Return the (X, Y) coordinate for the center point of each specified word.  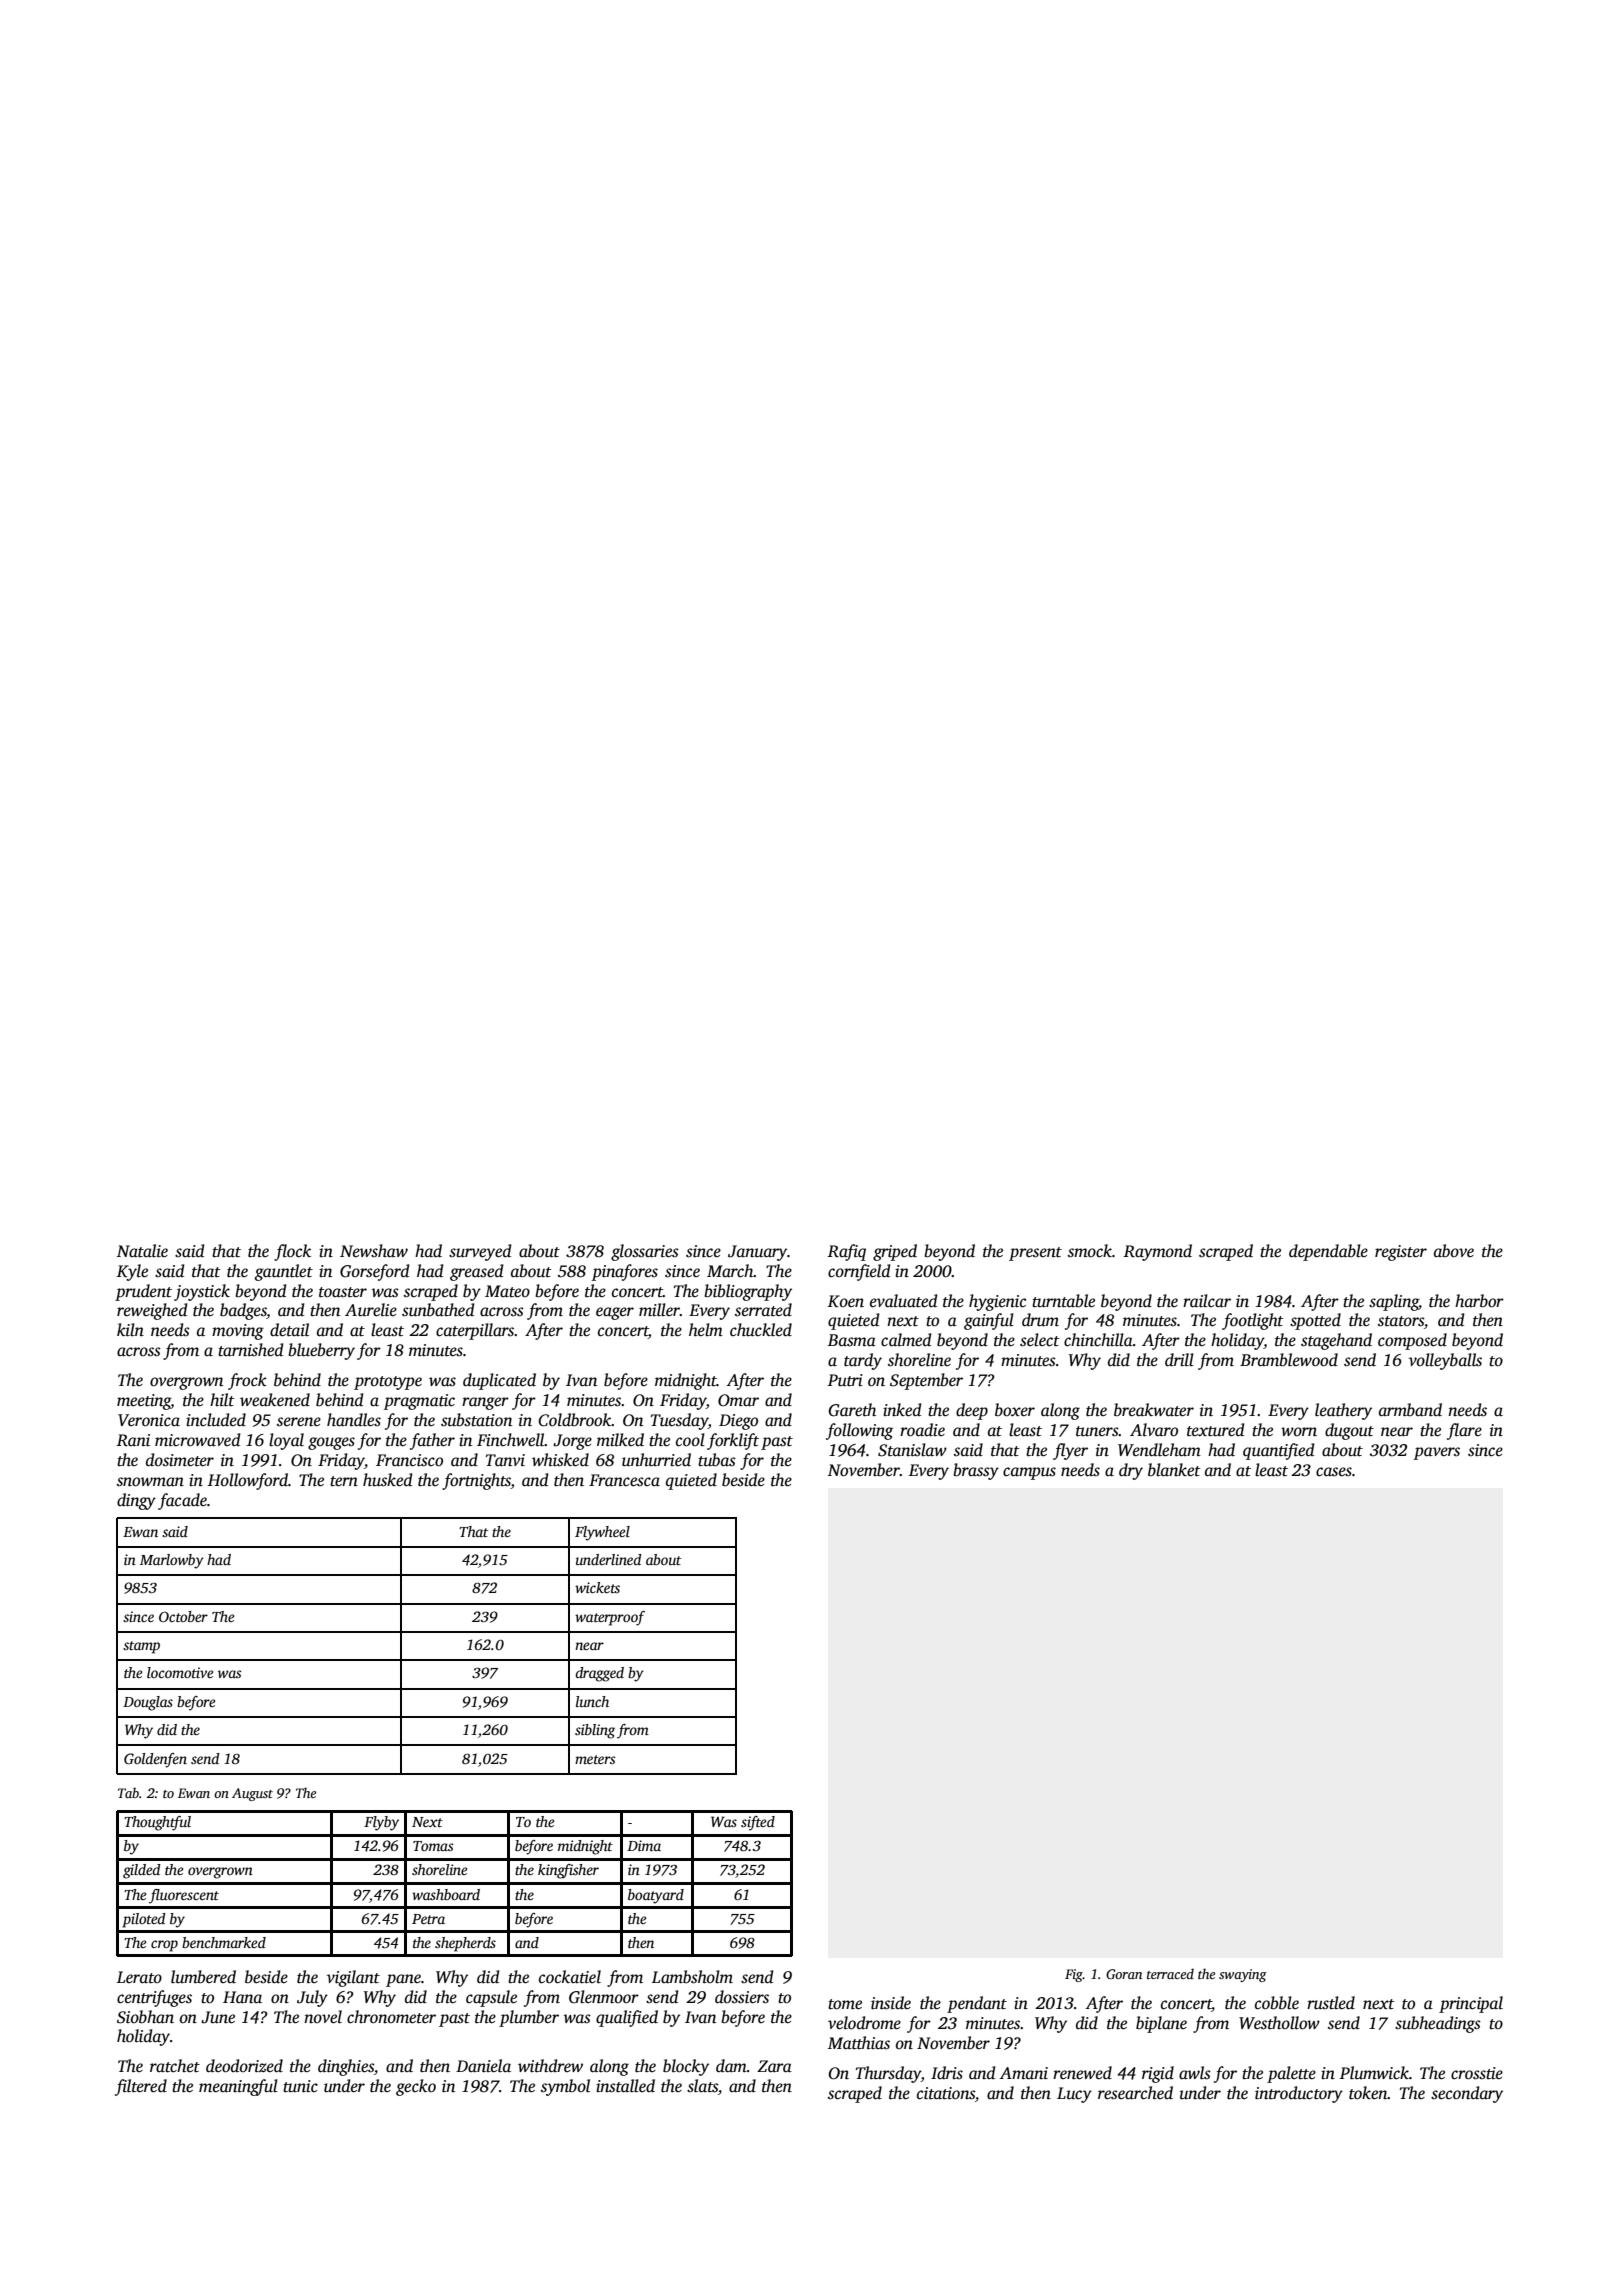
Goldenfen (155, 1760)
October (183, 1616)
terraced (1170, 1974)
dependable (1328, 1252)
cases (1334, 1472)
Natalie (142, 1250)
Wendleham (1159, 1450)
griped (895, 1252)
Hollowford (248, 1481)
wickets (597, 1587)
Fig (1074, 1975)
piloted (143, 1920)
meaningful (238, 2087)
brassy (976, 1471)
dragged (599, 1674)
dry (1131, 1471)
